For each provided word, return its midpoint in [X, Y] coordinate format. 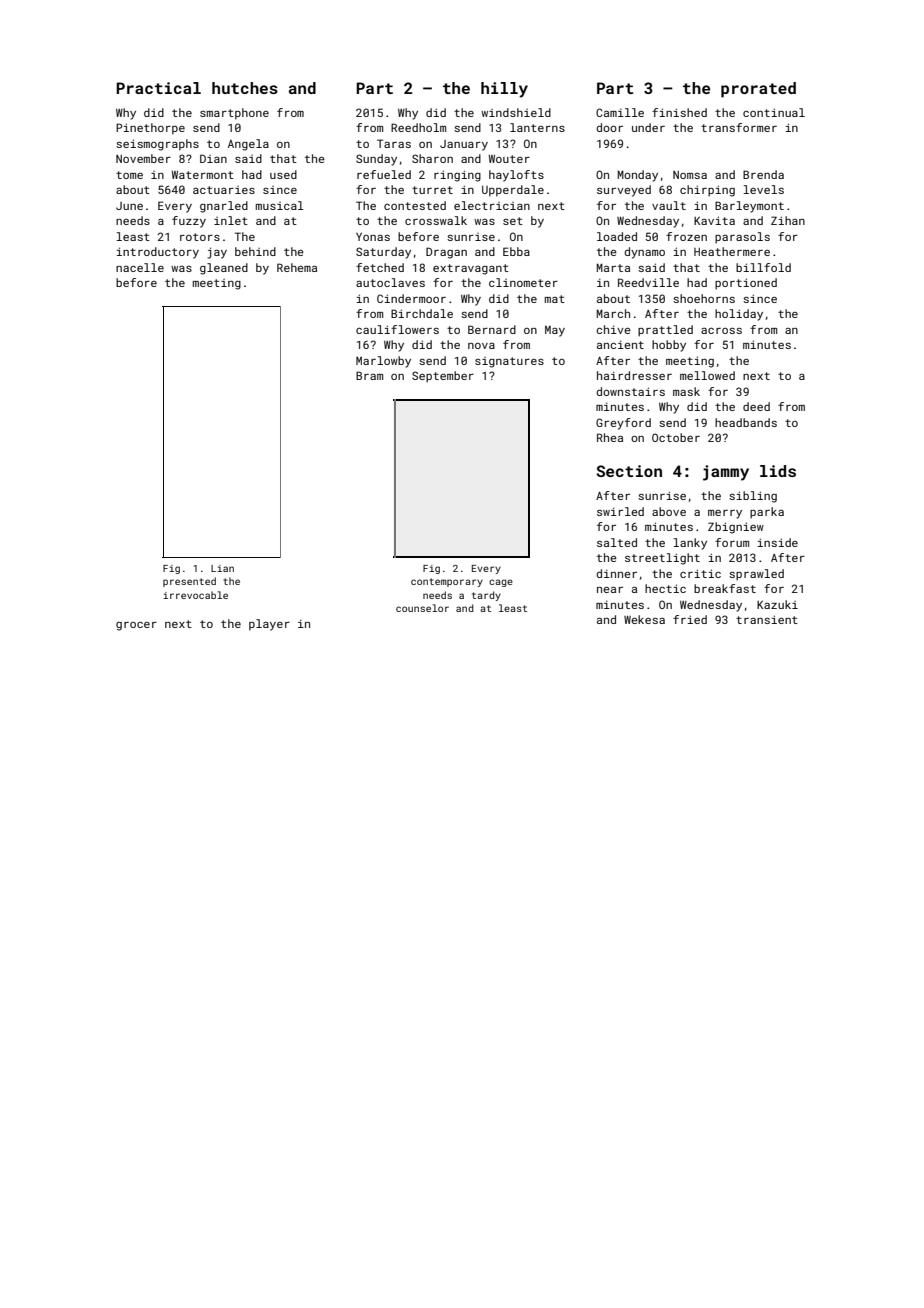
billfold [763, 267]
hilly [504, 90]
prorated [758, 90]
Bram [369, 375]
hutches [245, 88]
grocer [136, 626]
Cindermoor [411, 298]
